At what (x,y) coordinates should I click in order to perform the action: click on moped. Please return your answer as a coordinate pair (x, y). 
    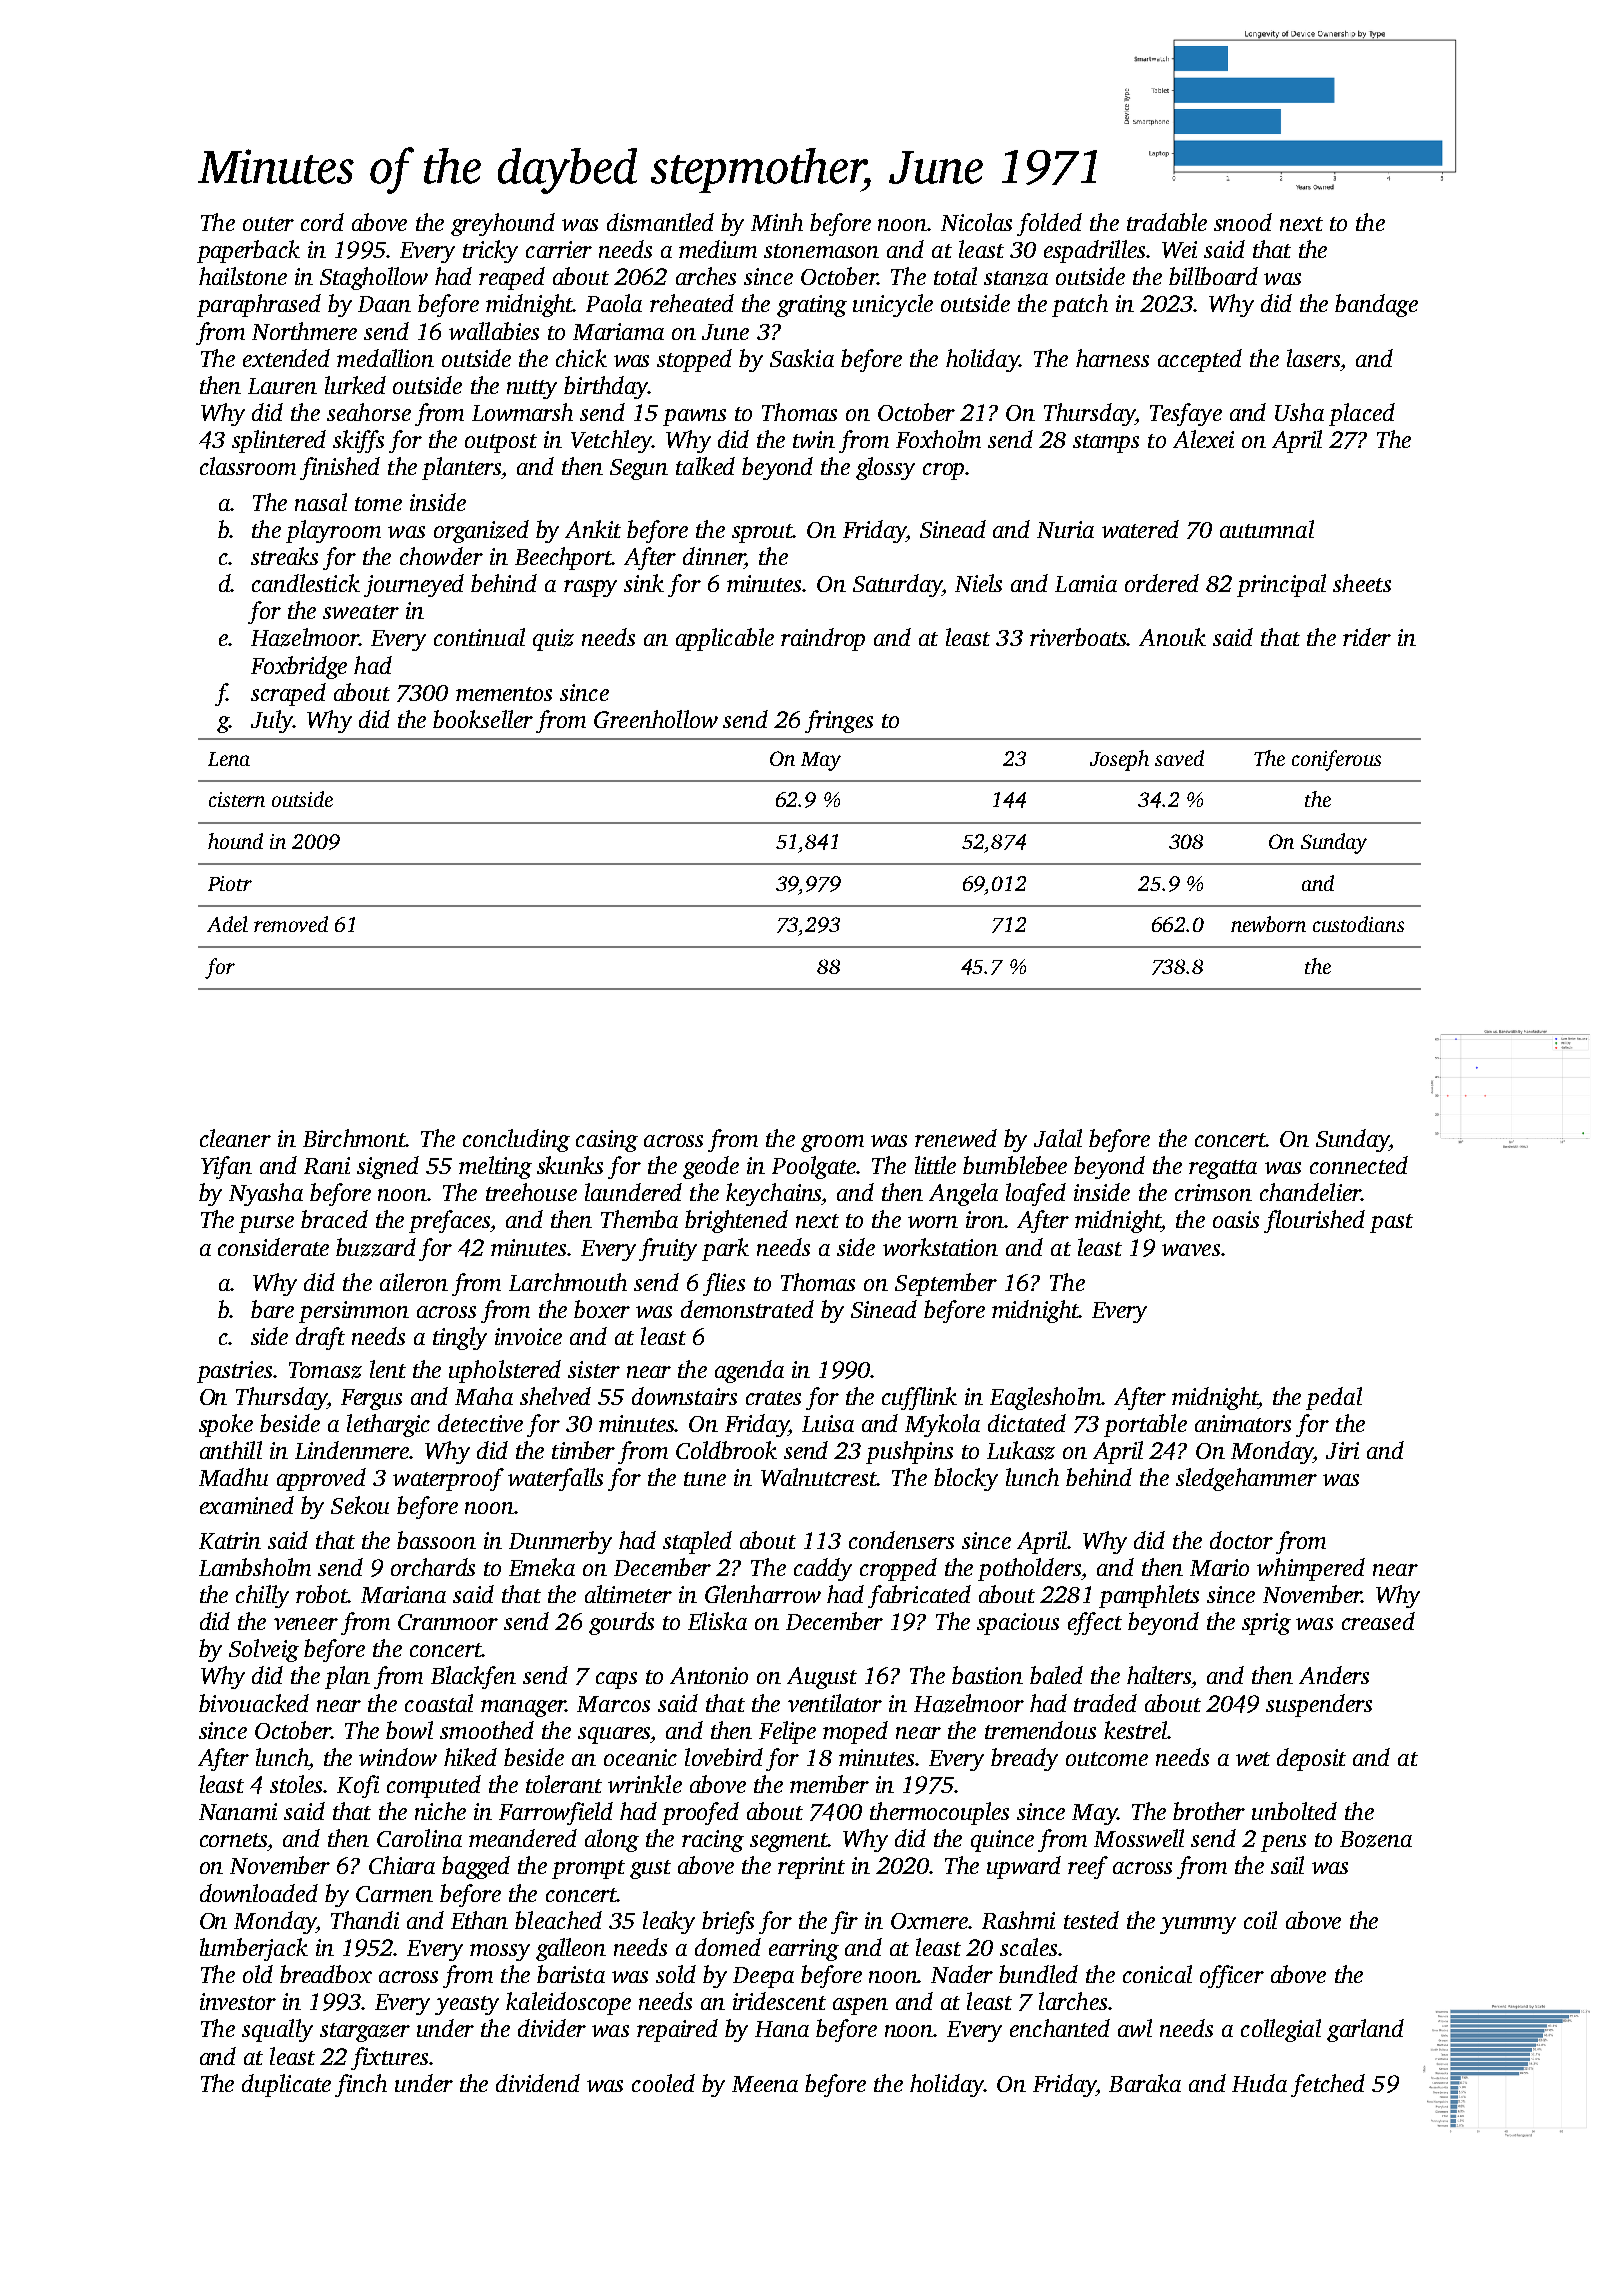
    Looking at the image, I should click on (855, 1732).
